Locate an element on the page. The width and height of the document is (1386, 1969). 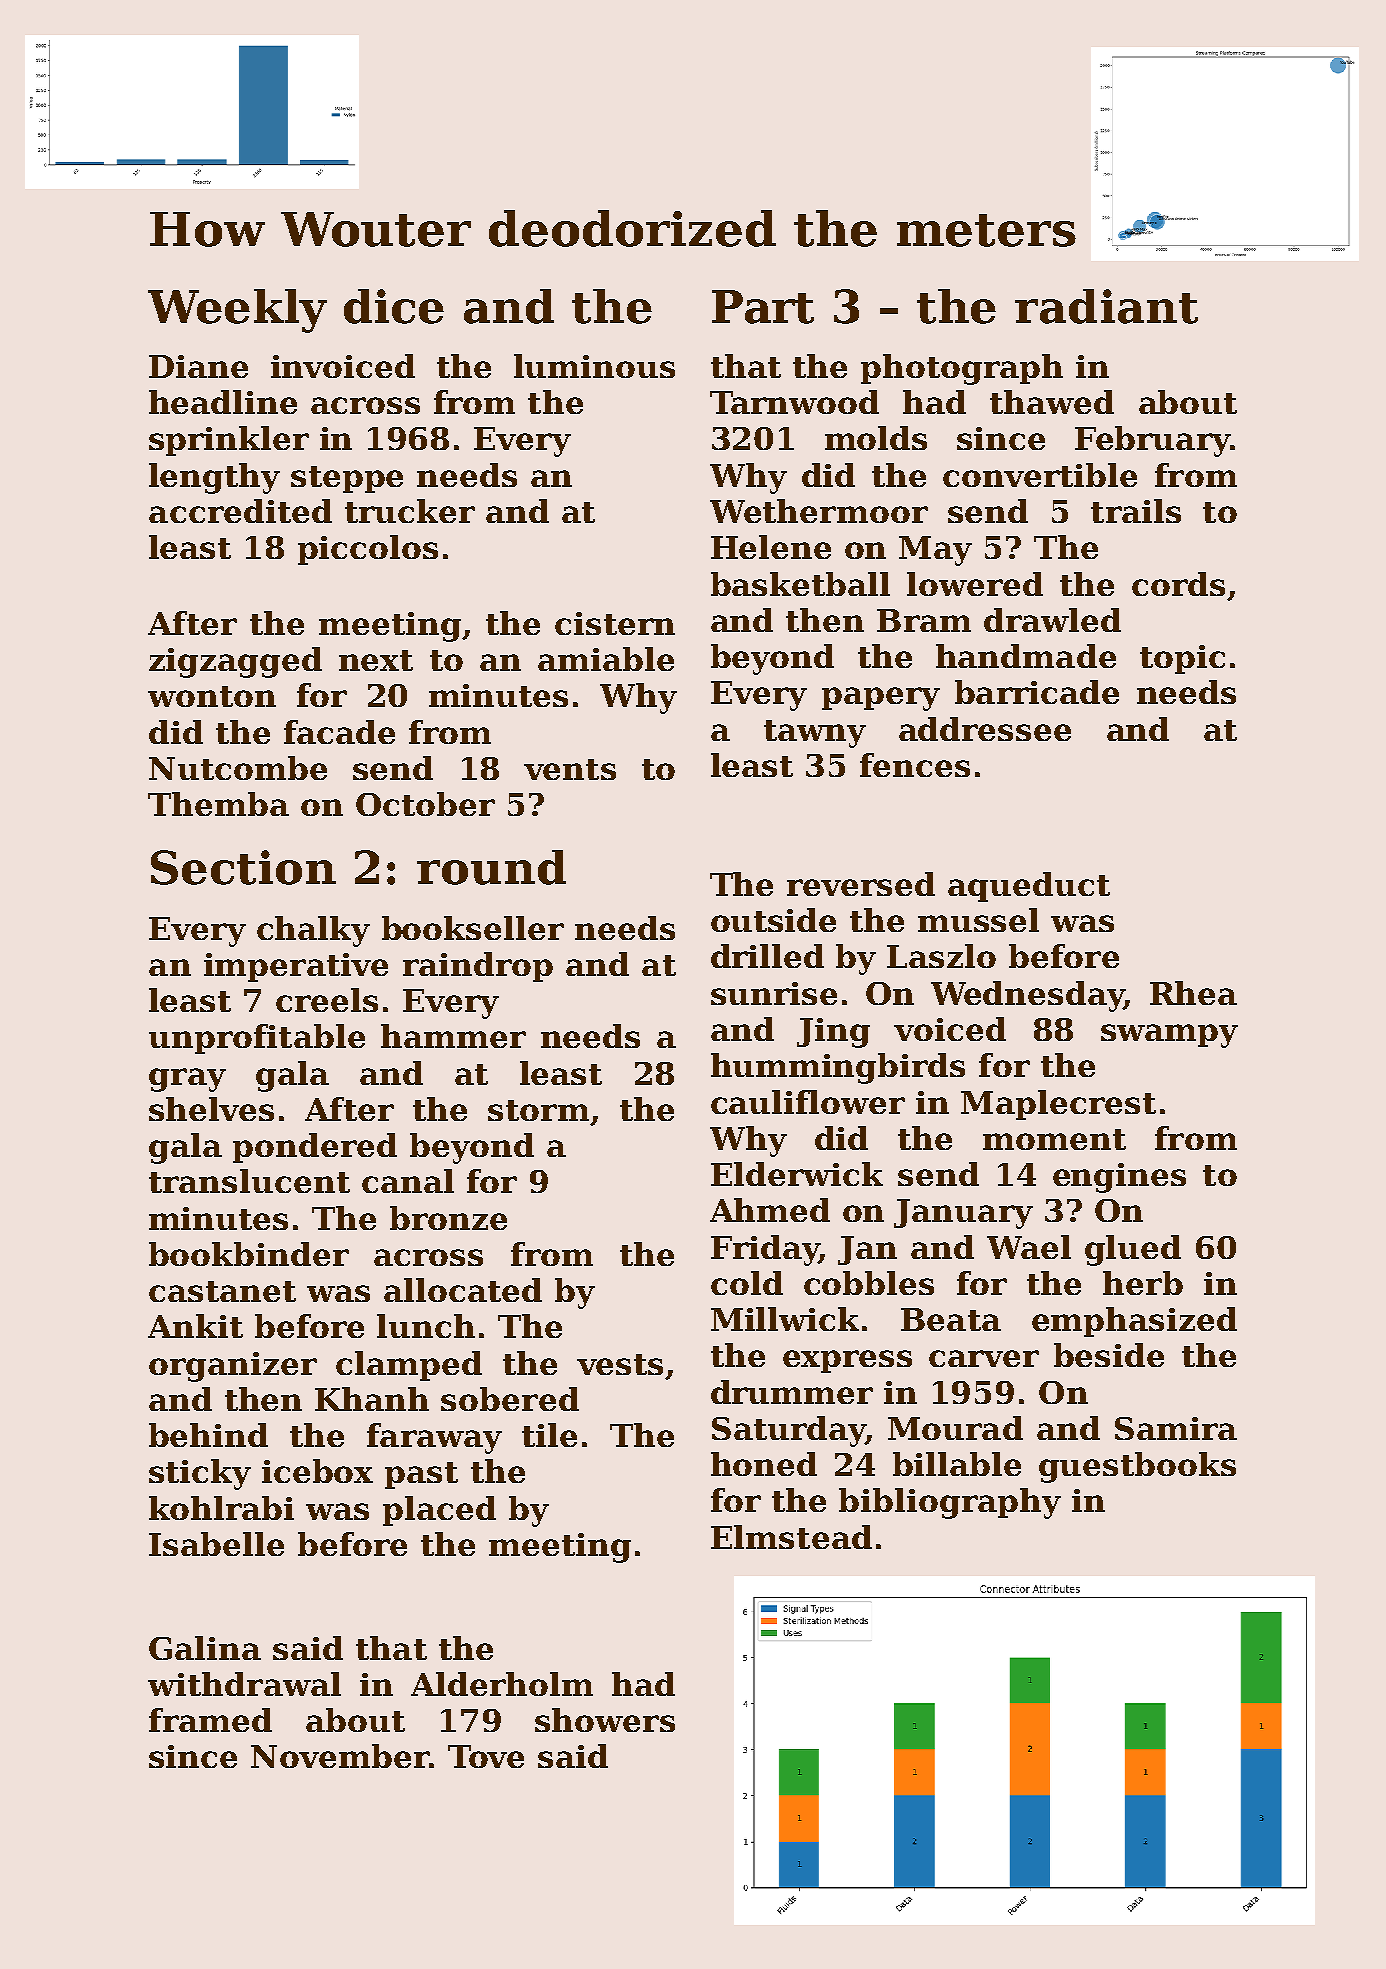
Nutcombe is located at coordinates (238, 768).
